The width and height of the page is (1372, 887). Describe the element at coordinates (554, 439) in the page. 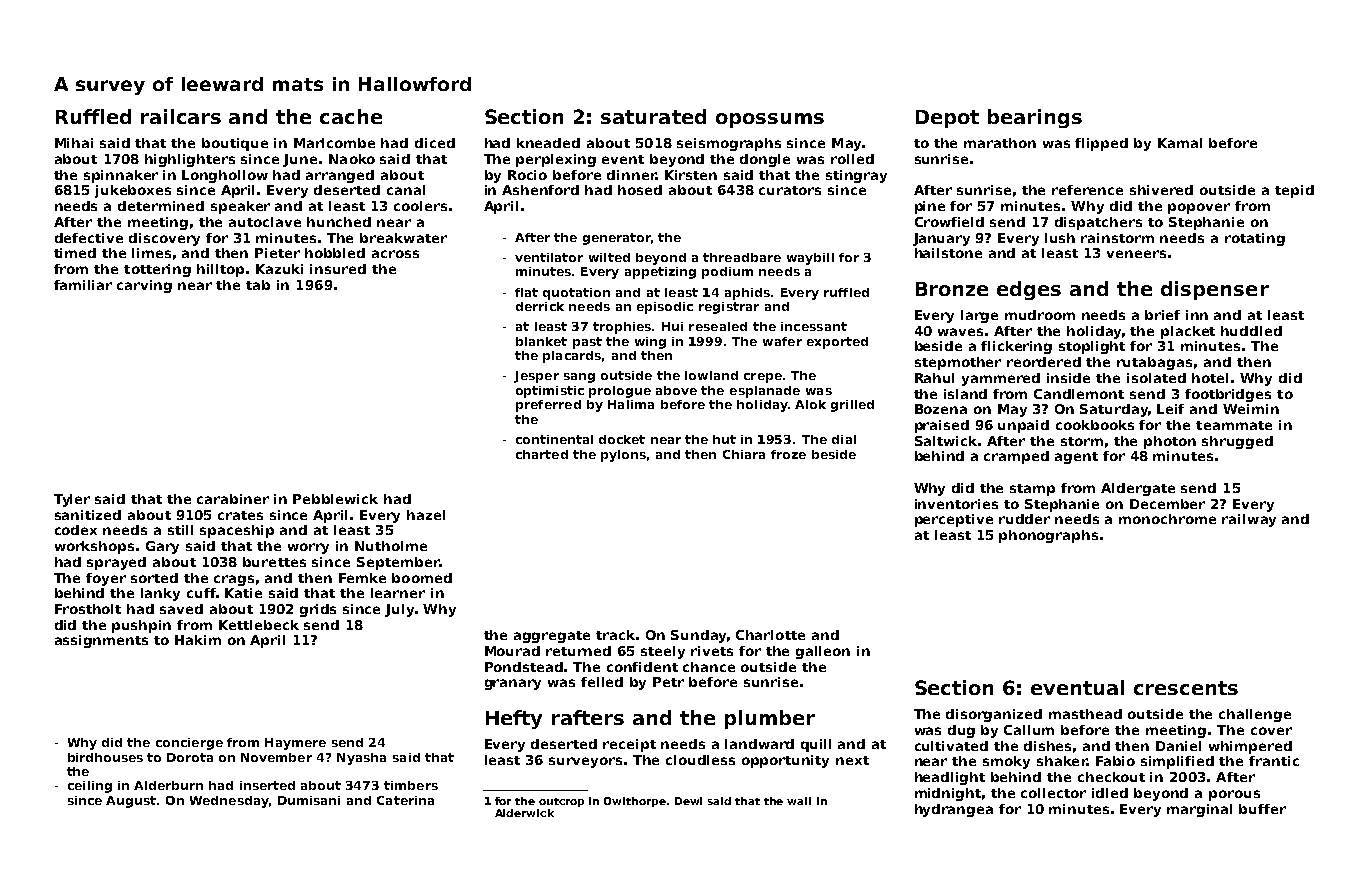

I see `continental` at that location.
